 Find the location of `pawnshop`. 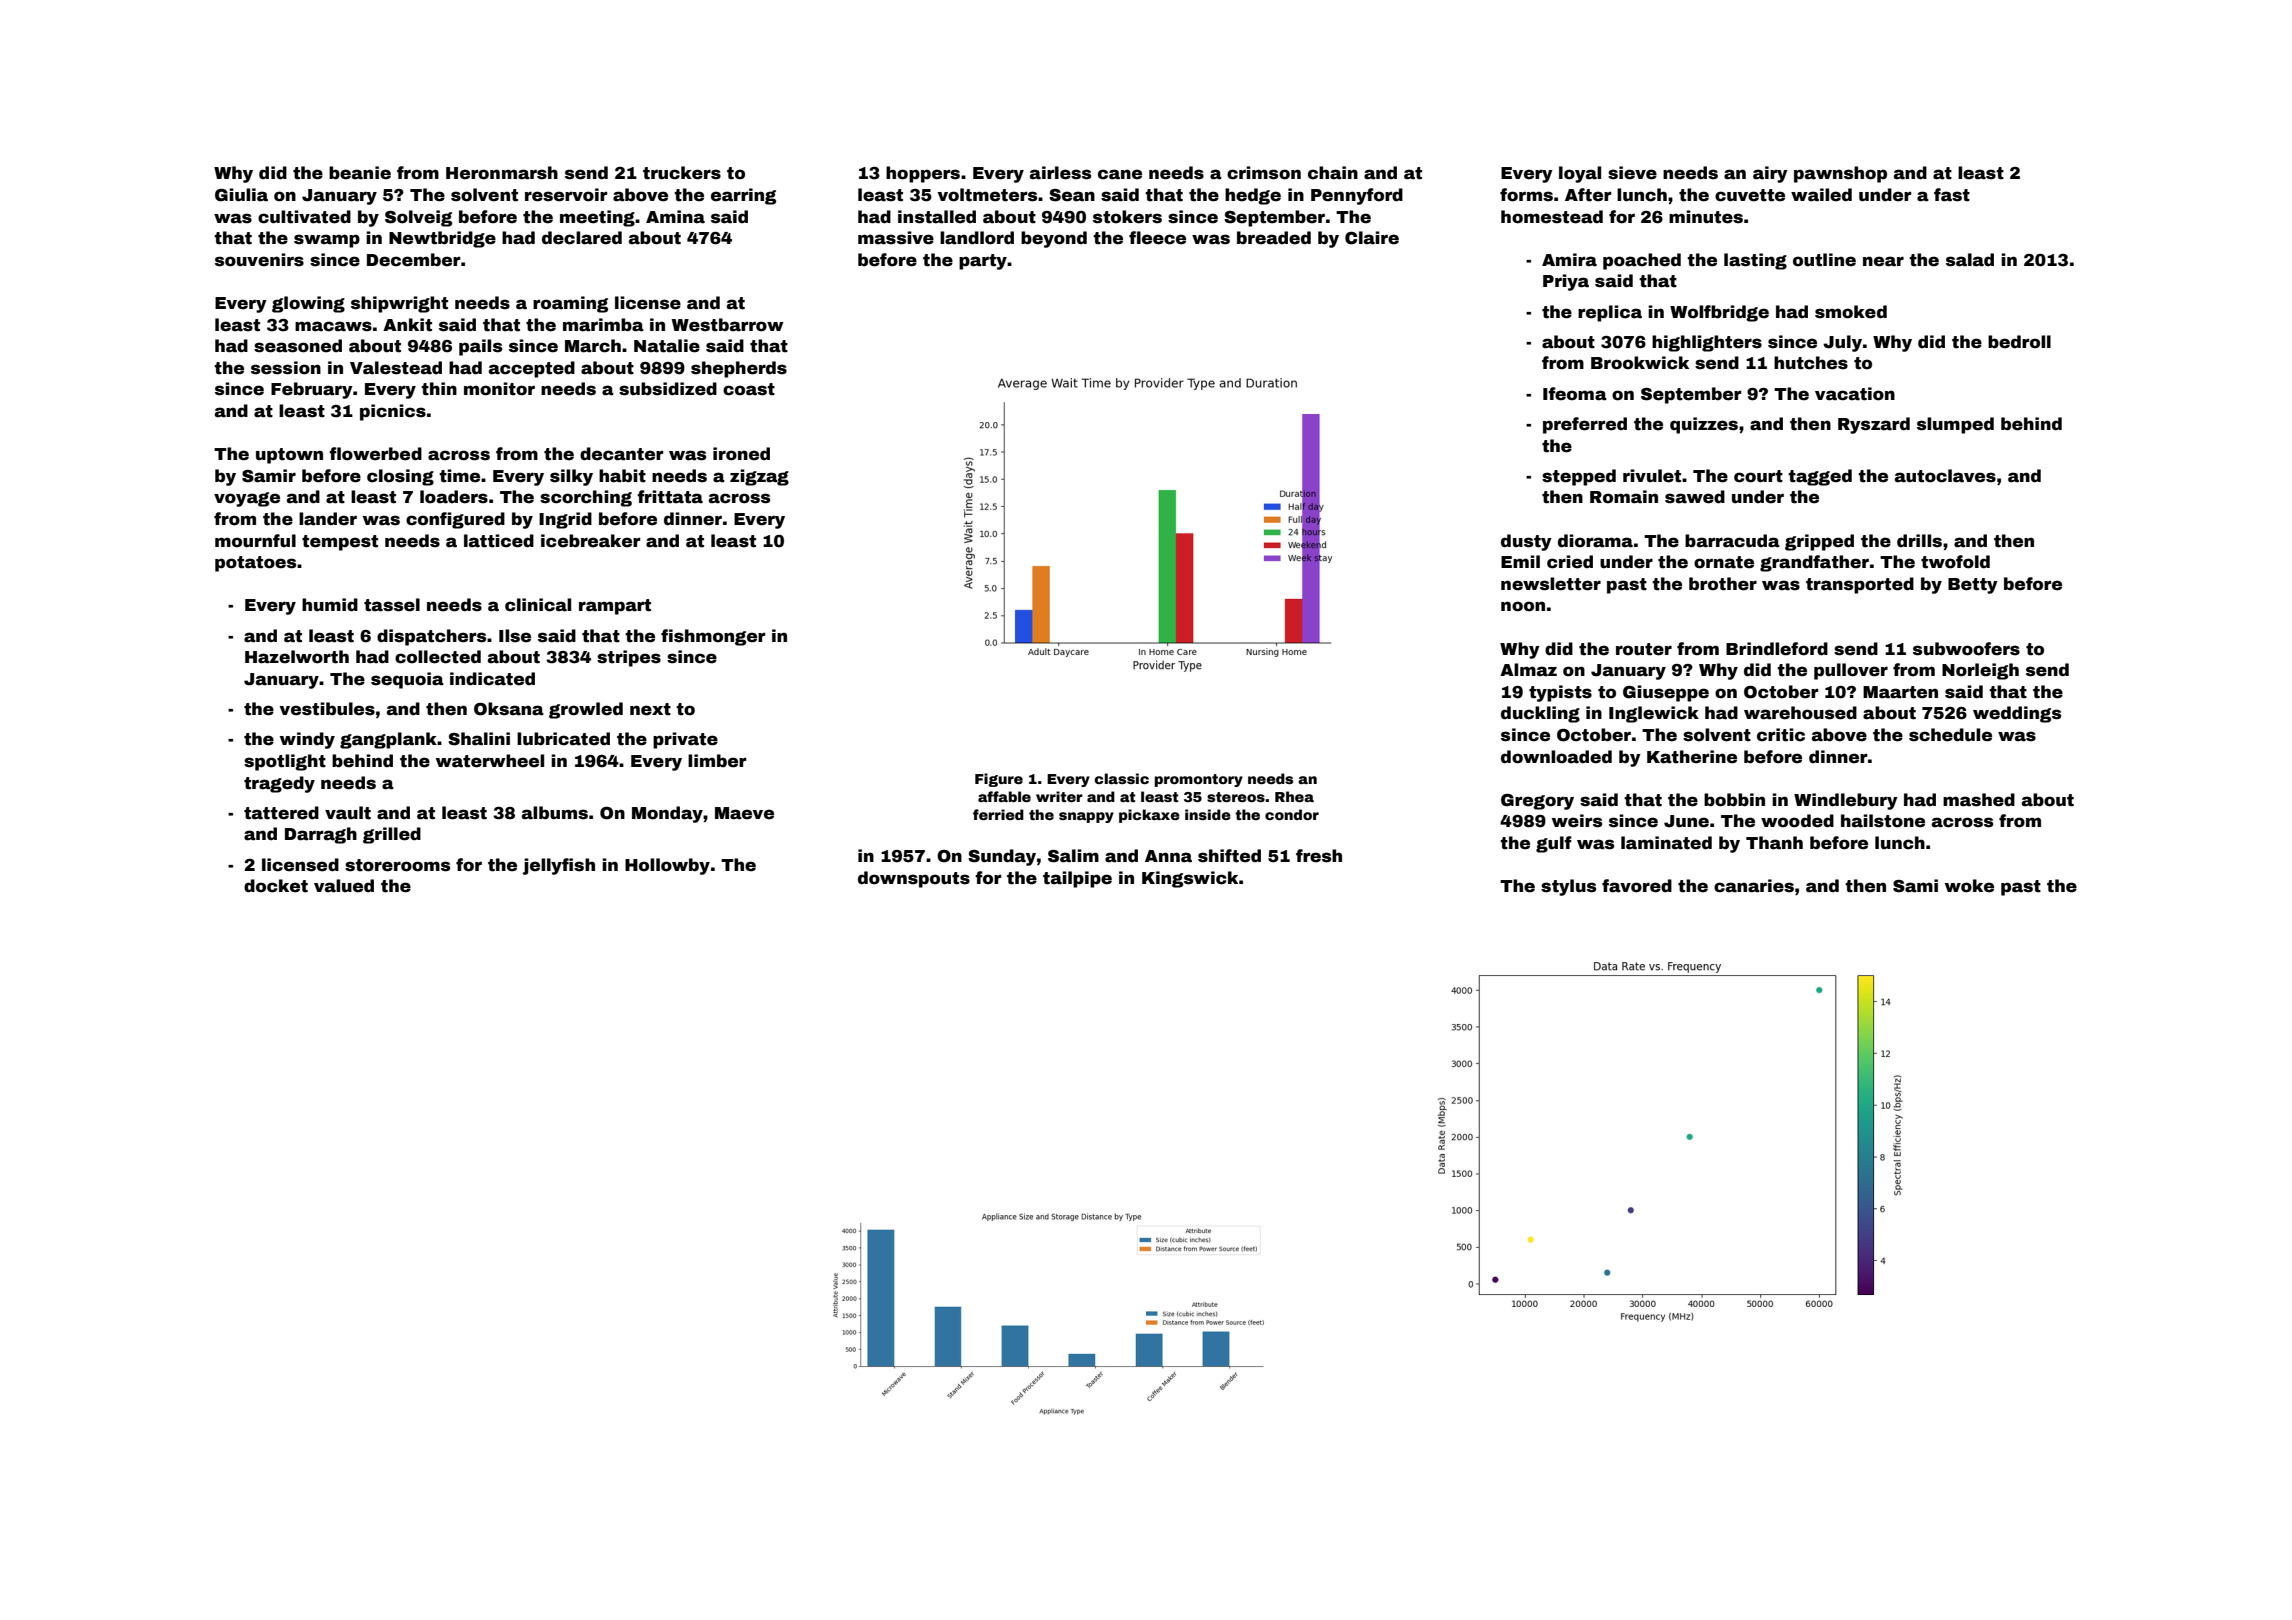

pawnshop is located at coordinates (1840, 174).
